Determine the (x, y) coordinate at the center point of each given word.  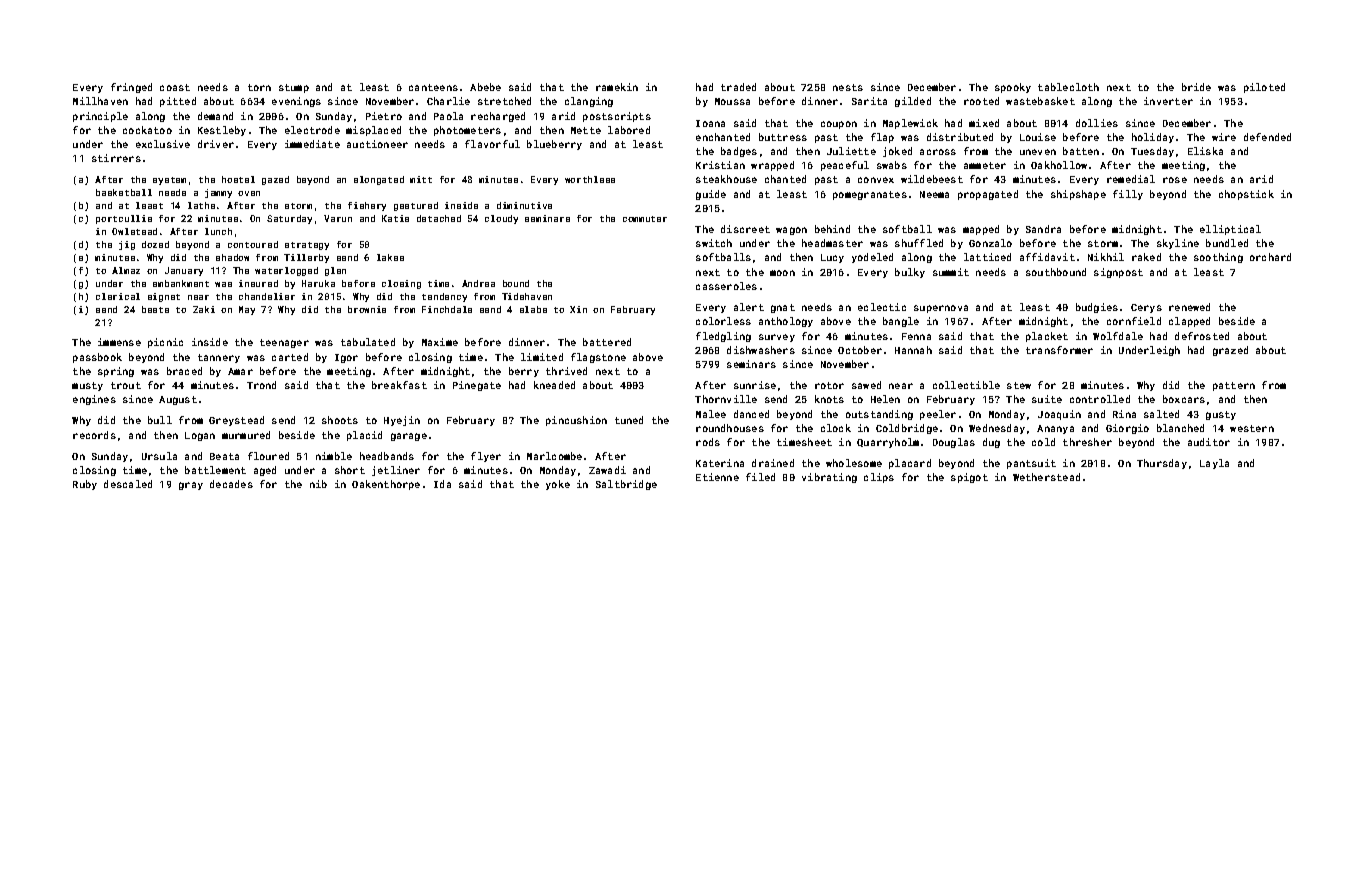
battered (607, 342)
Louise (1038, 137)
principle (100, 117)
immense (119, 342)
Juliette (851, 151)
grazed (1230, 351)
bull (160, 420)
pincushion (576, 421)
